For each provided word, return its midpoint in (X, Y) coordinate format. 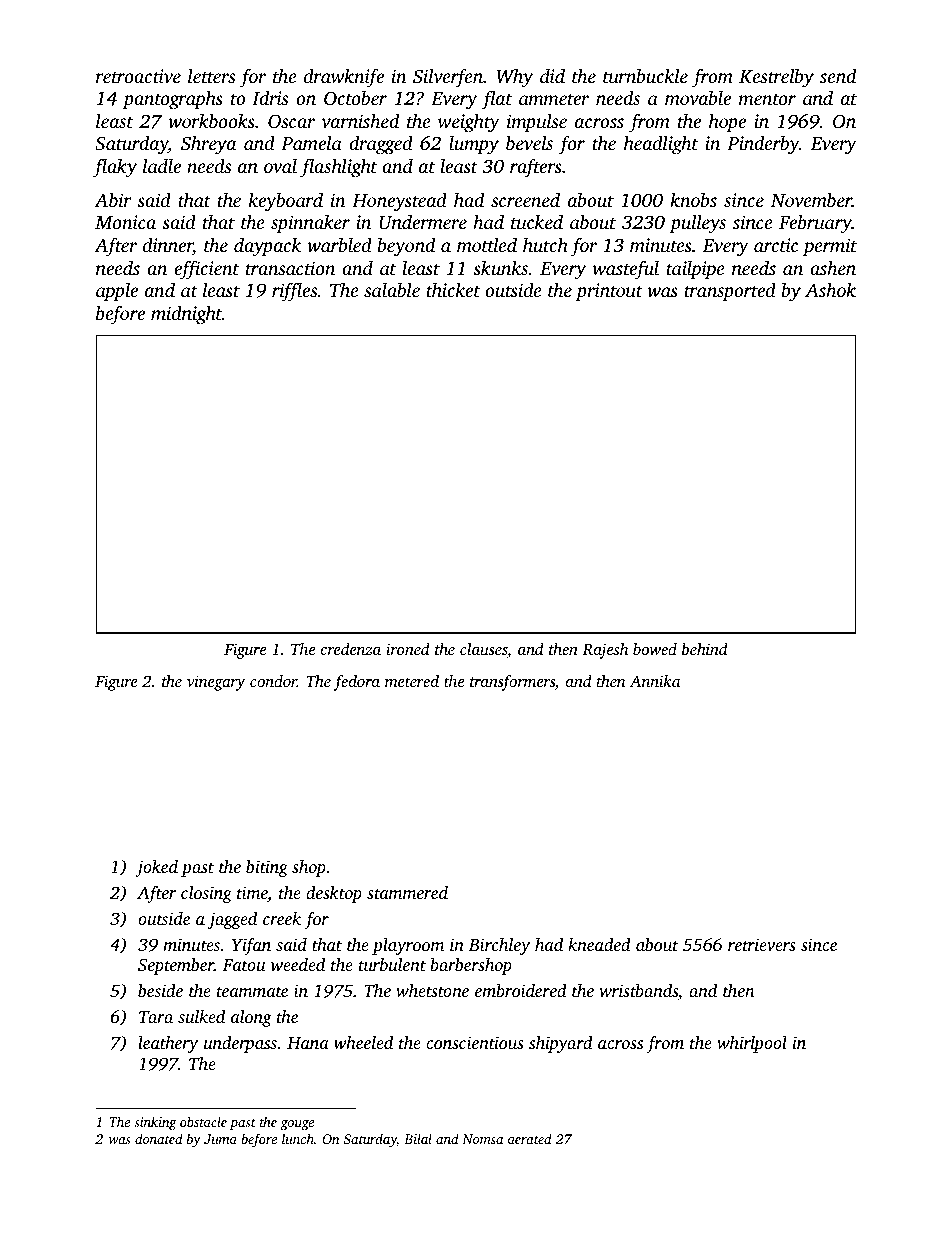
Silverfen (448, 78)
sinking (155, 1123)
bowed (655, 649)
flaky (115, 168)
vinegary (216, 683)
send (838, 75)
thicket (453, 289)
